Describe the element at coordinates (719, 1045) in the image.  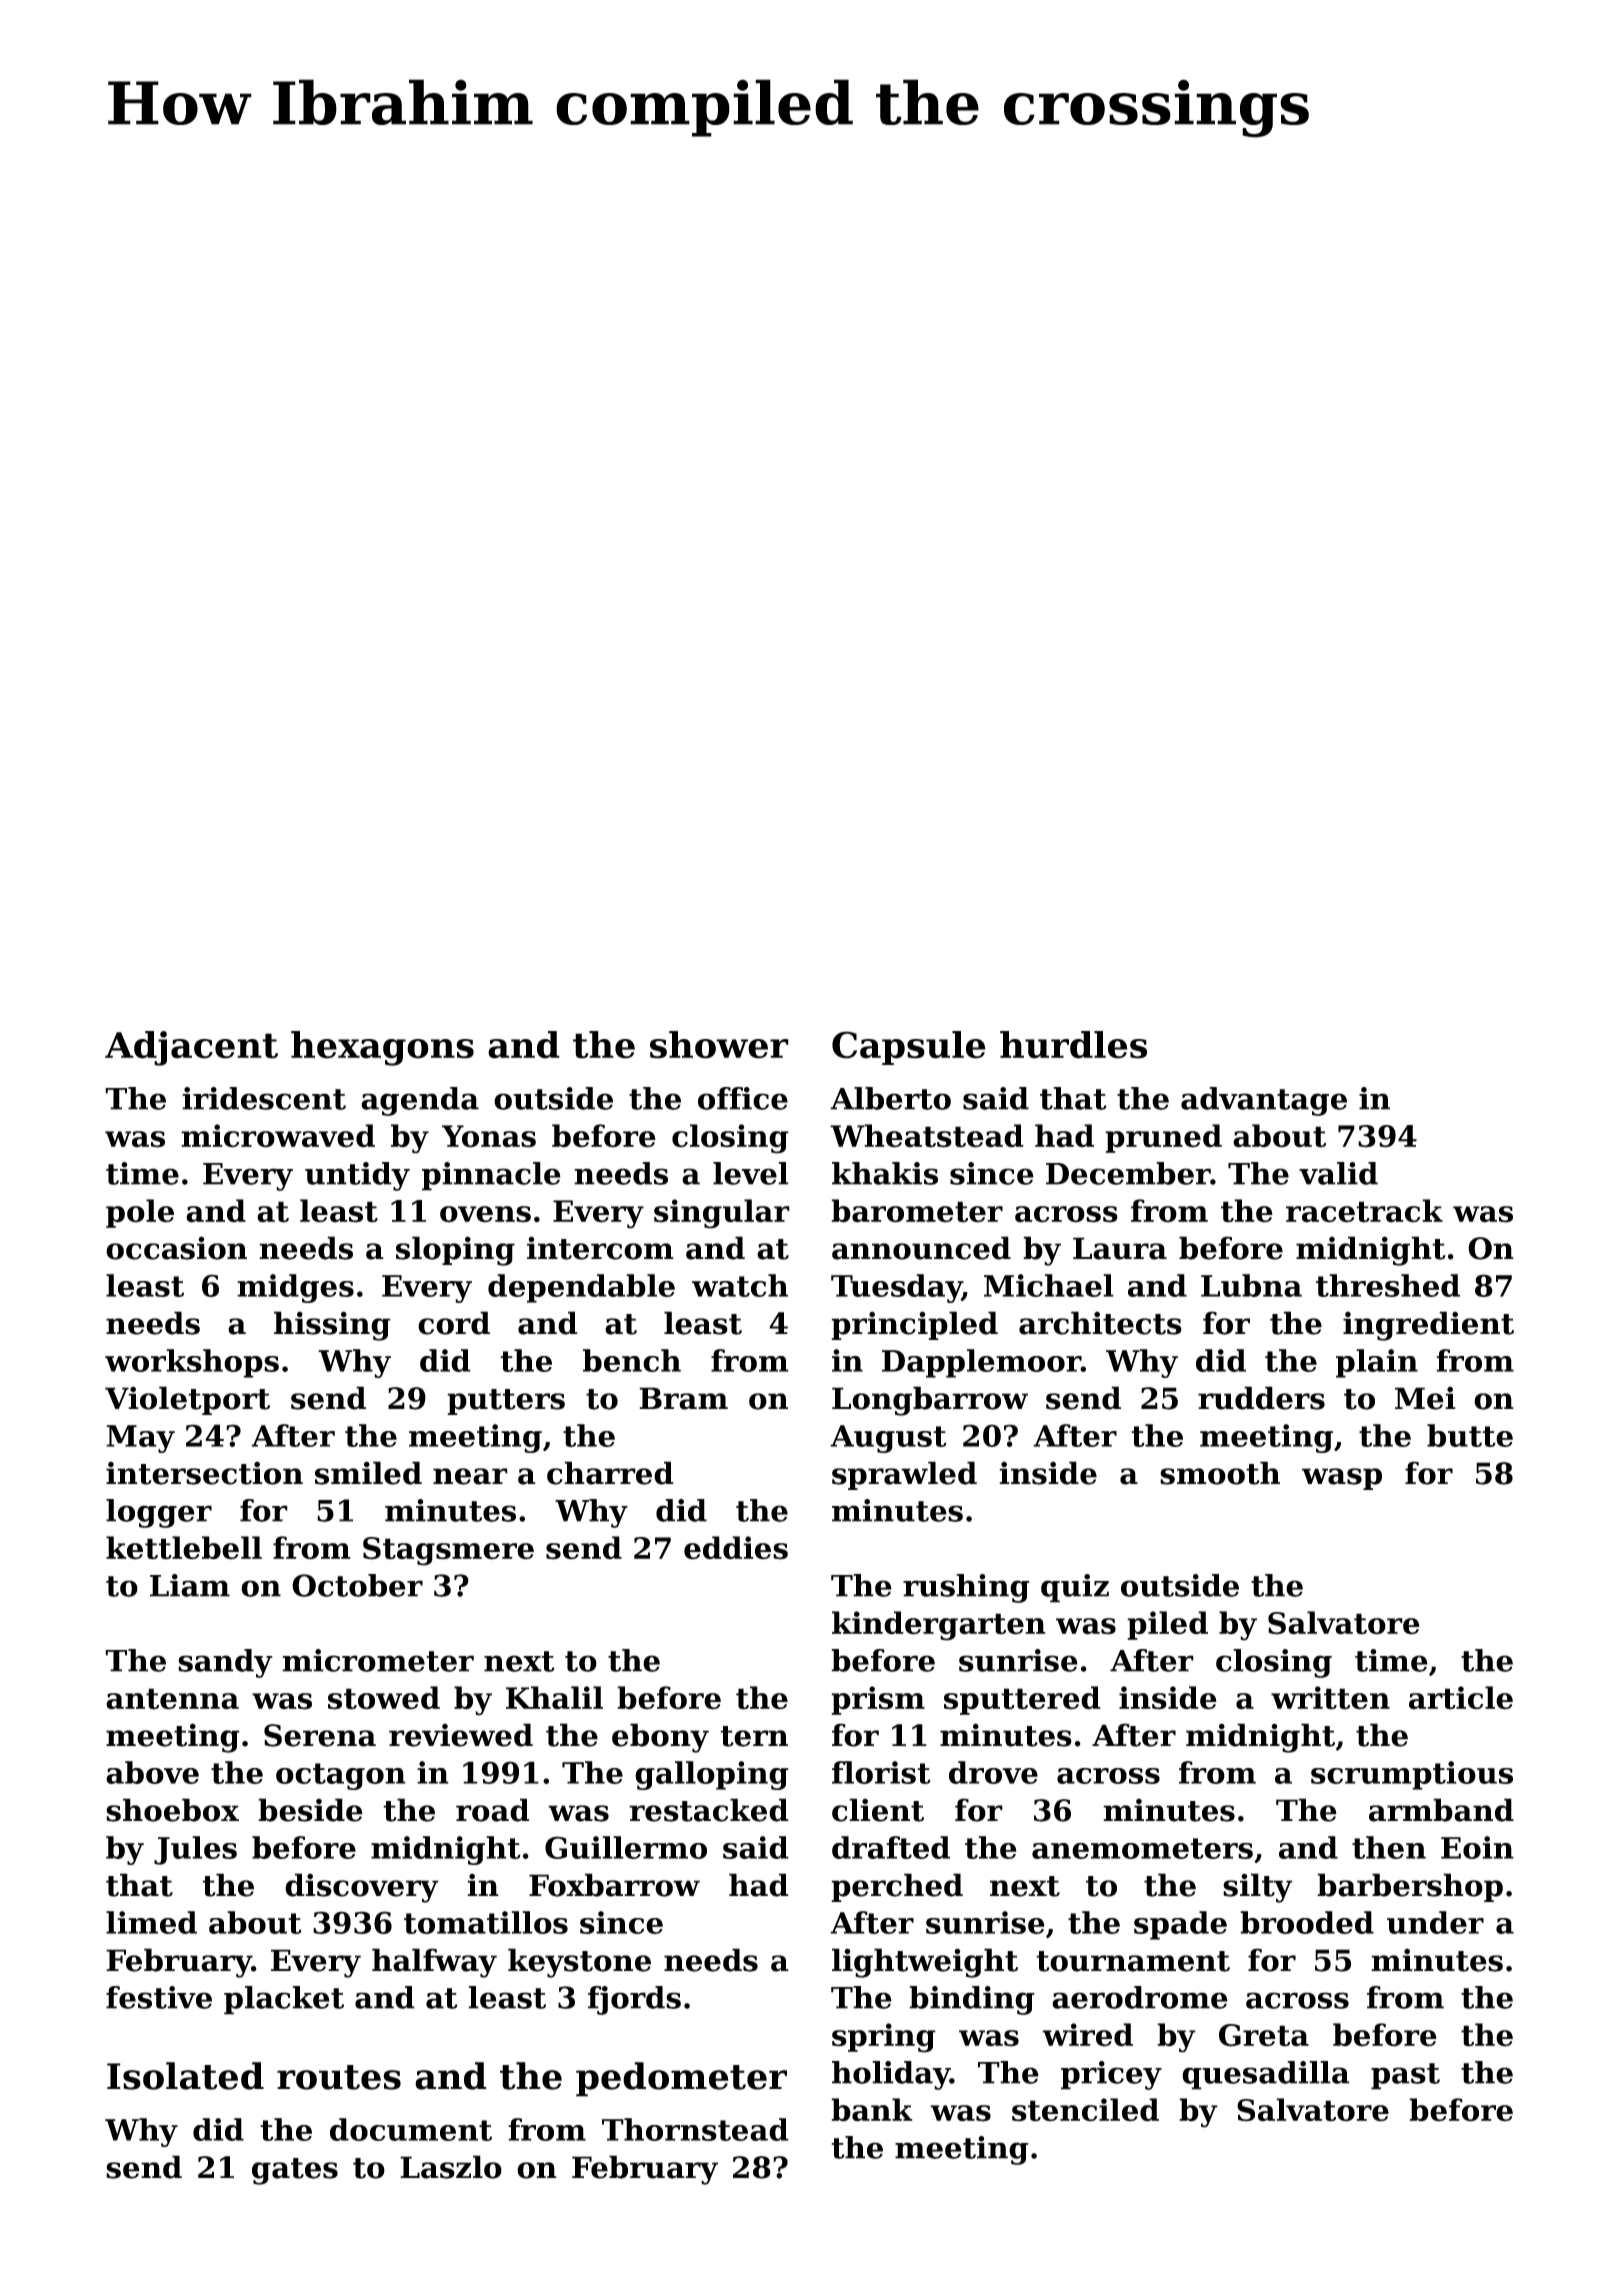
I see `shower` at that location.
